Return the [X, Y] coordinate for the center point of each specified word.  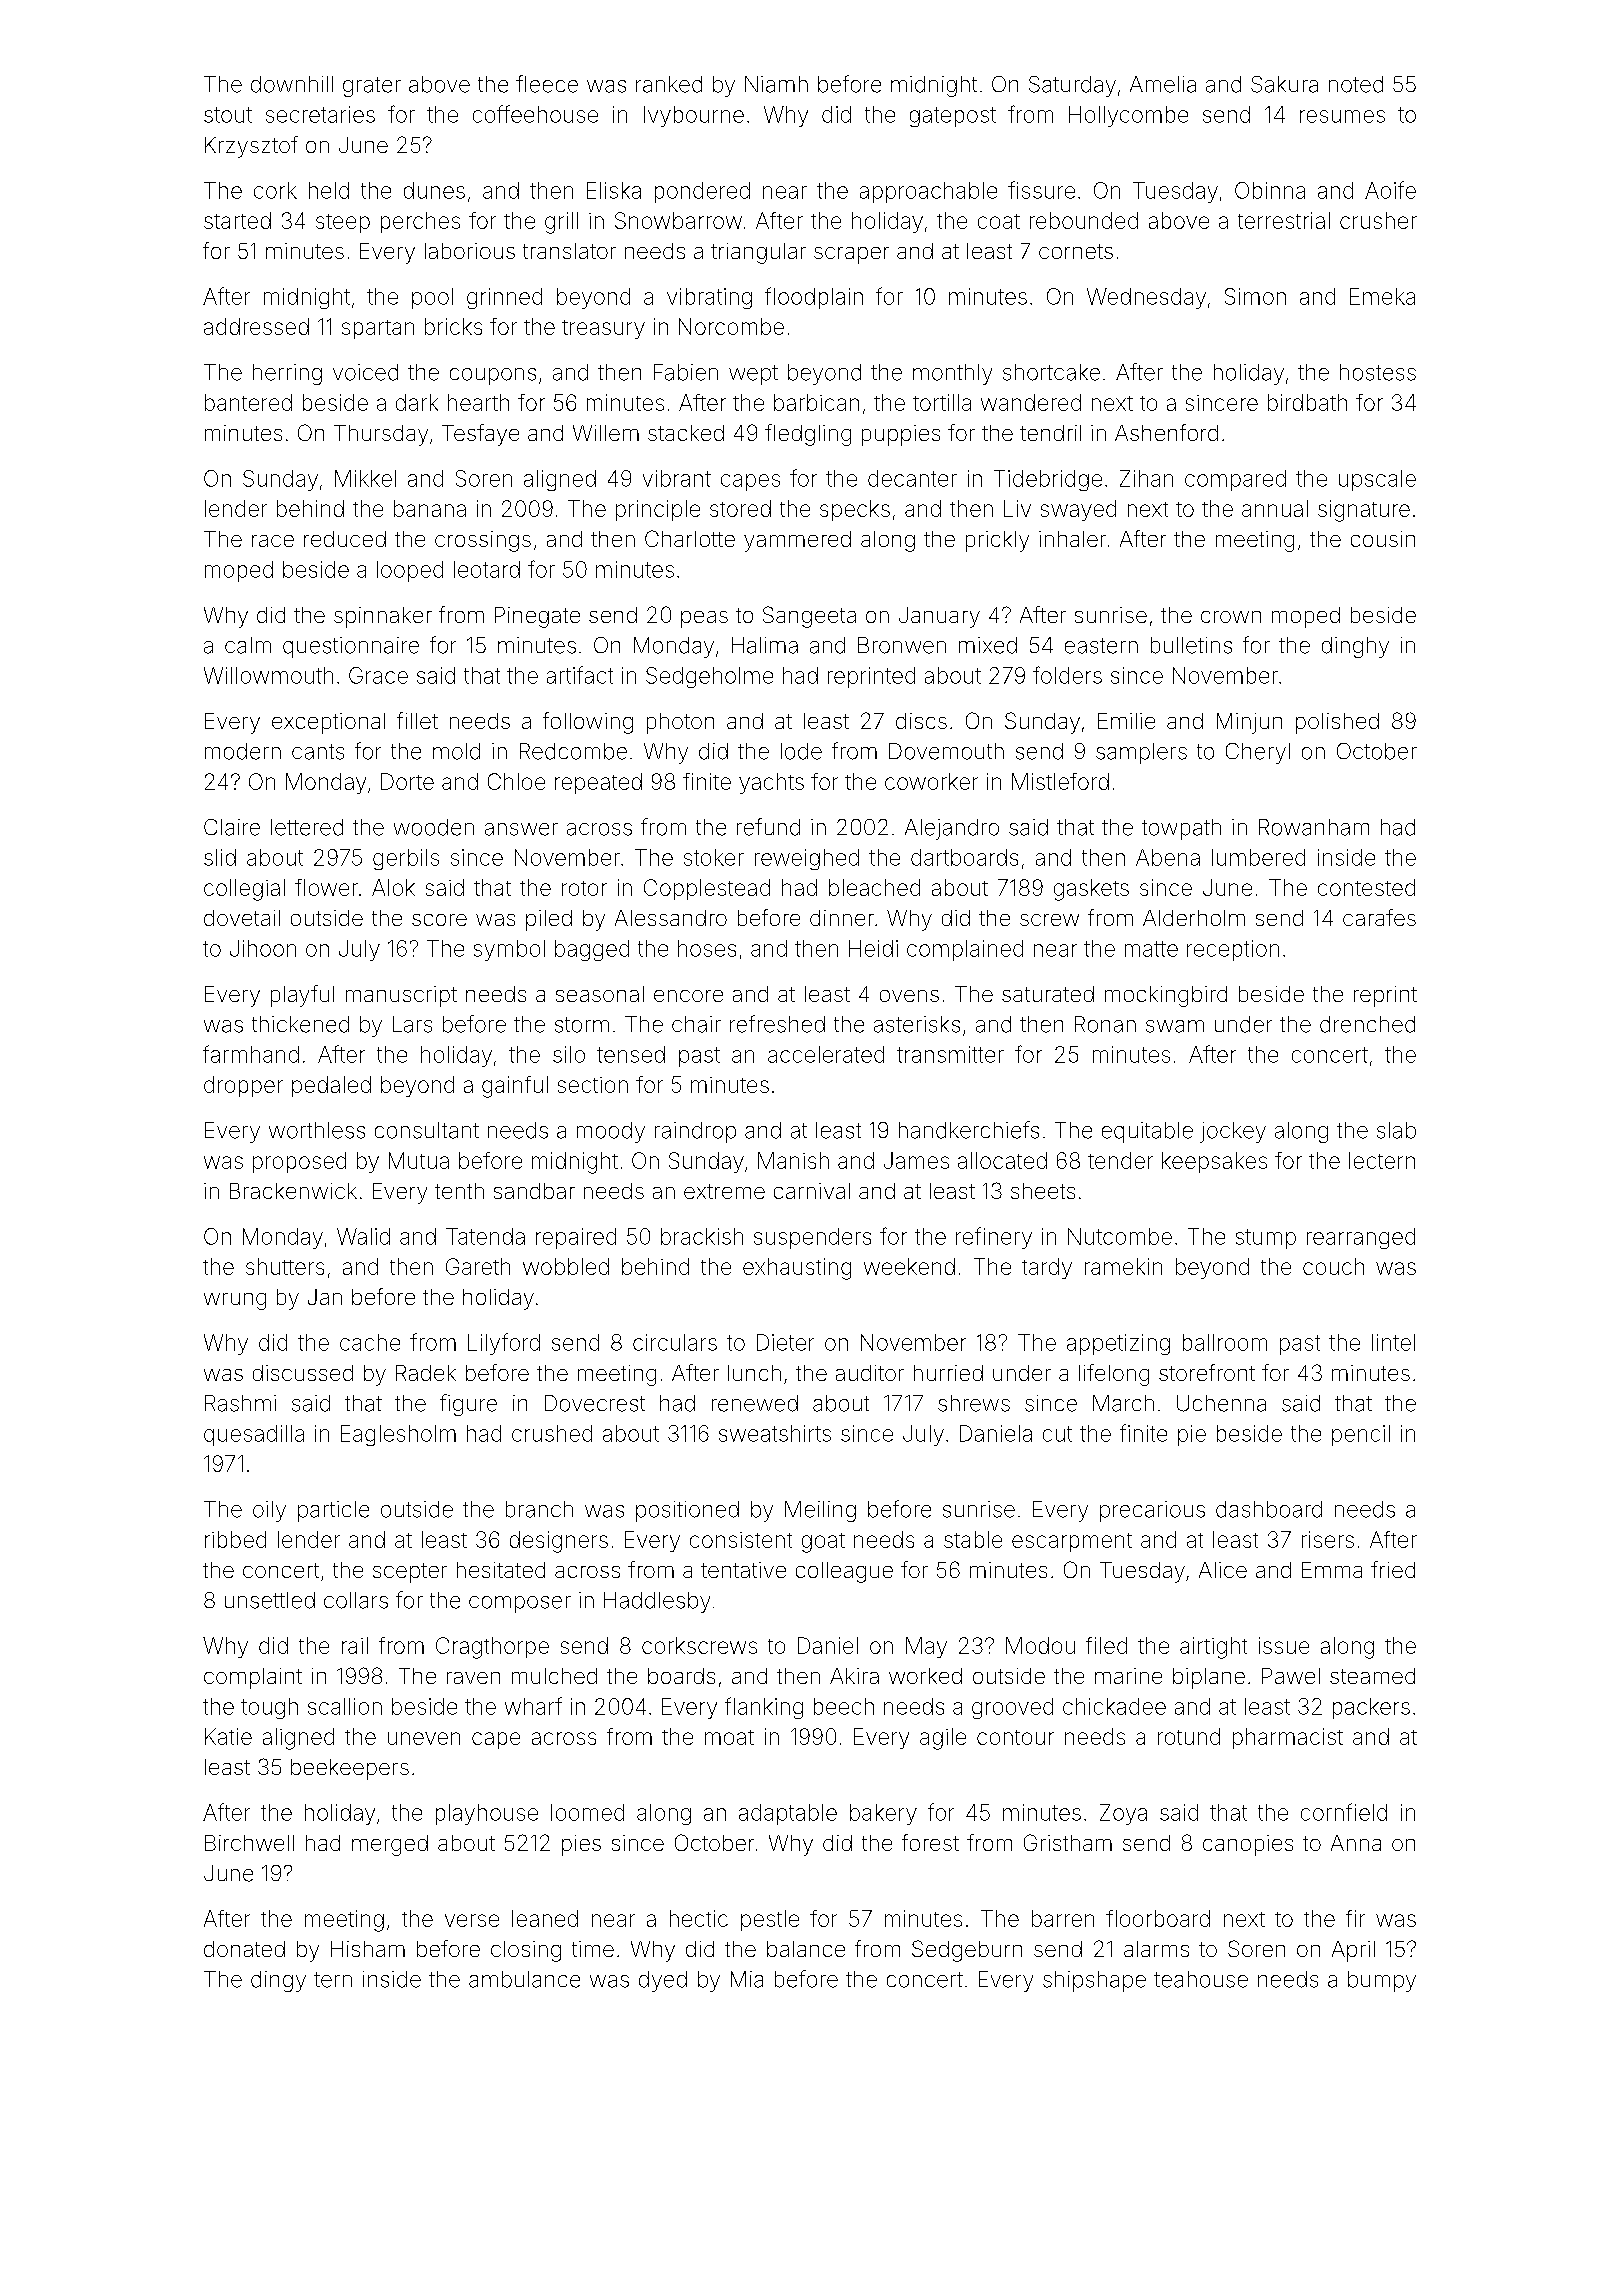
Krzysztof [251, 147]
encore [688, 996]
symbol [509, 950]
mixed [988, 645]
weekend [909, 1266]
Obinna [1270, 190]
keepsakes [1214, 1162]
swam [1175, 1026]
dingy [278, 1981]
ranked [669, 84]
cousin [1383, 539]
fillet [417, 720]
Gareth [478, 1266]
